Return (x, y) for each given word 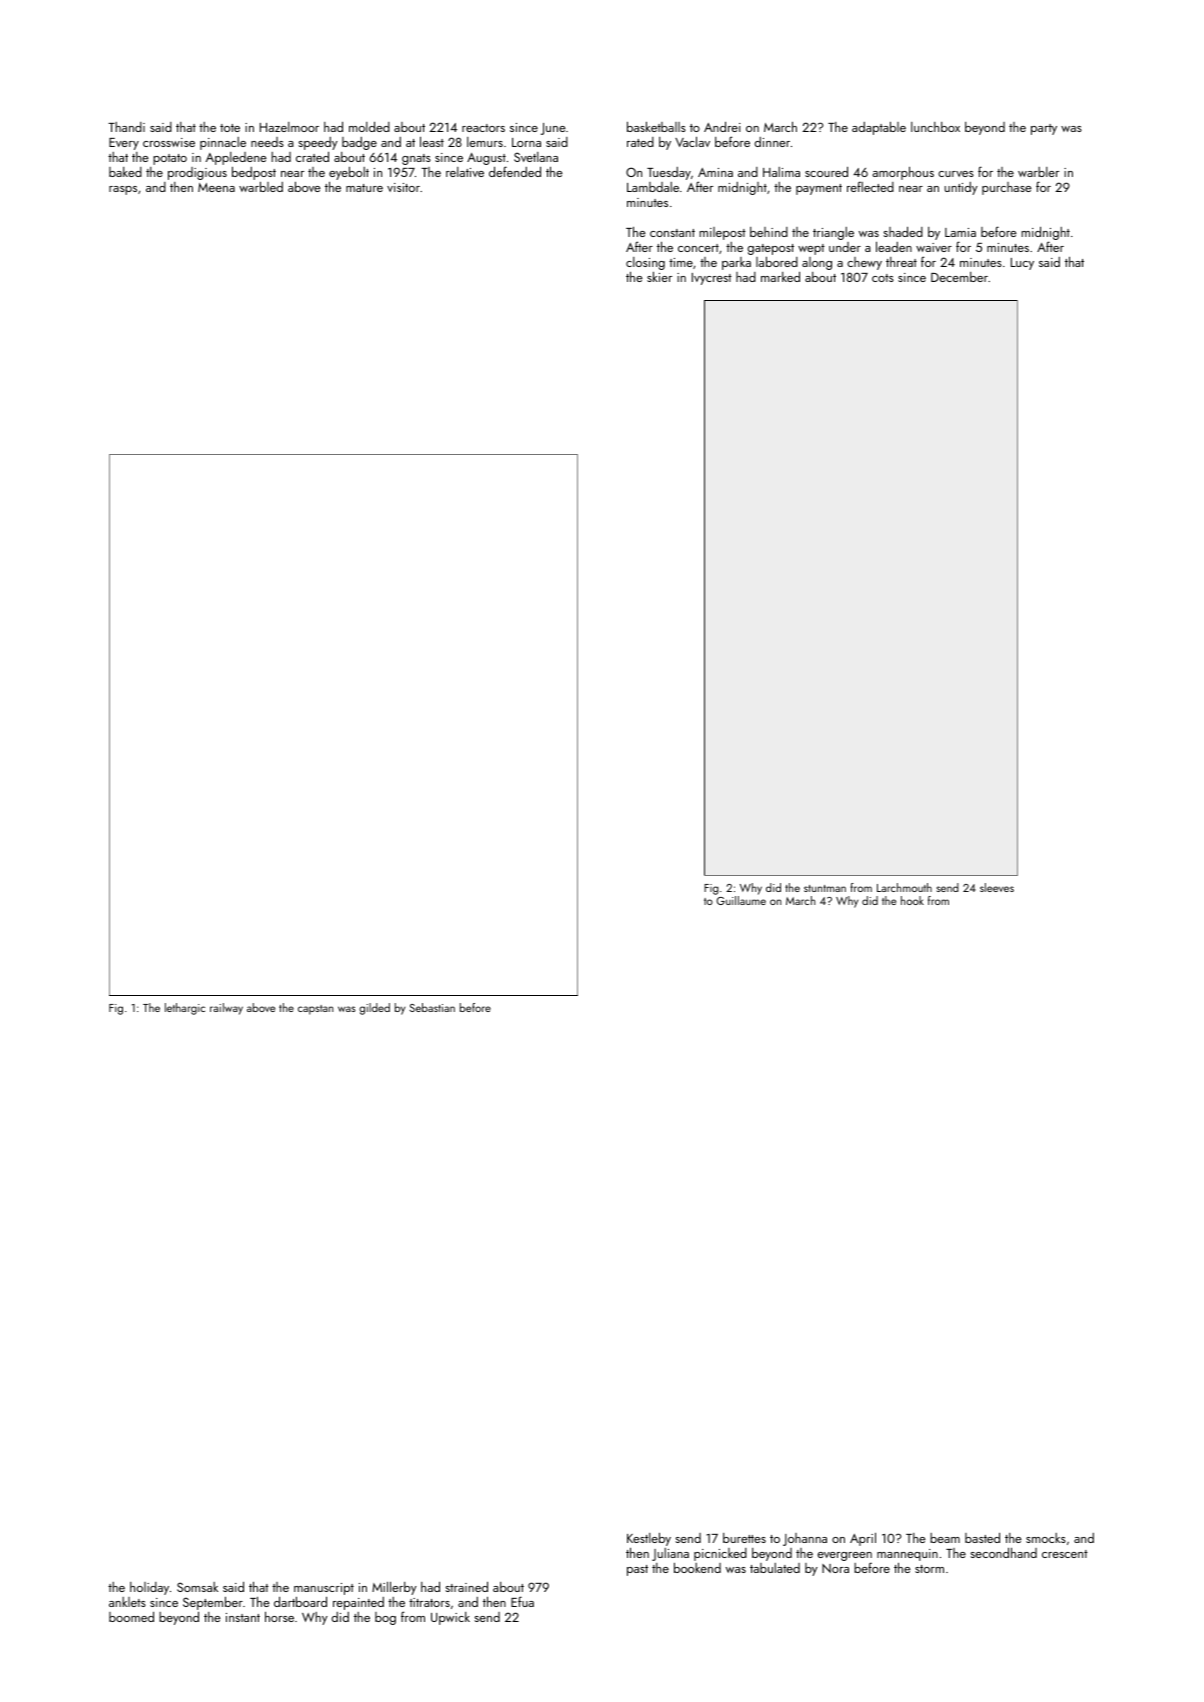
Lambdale (653, 187)
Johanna (805, 1539)
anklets (127, 1602)
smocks (1046, 1538)
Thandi (126, 127)
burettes (744, 1538)
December (959, 277)
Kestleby (649, 1539)
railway (226, 1009)
